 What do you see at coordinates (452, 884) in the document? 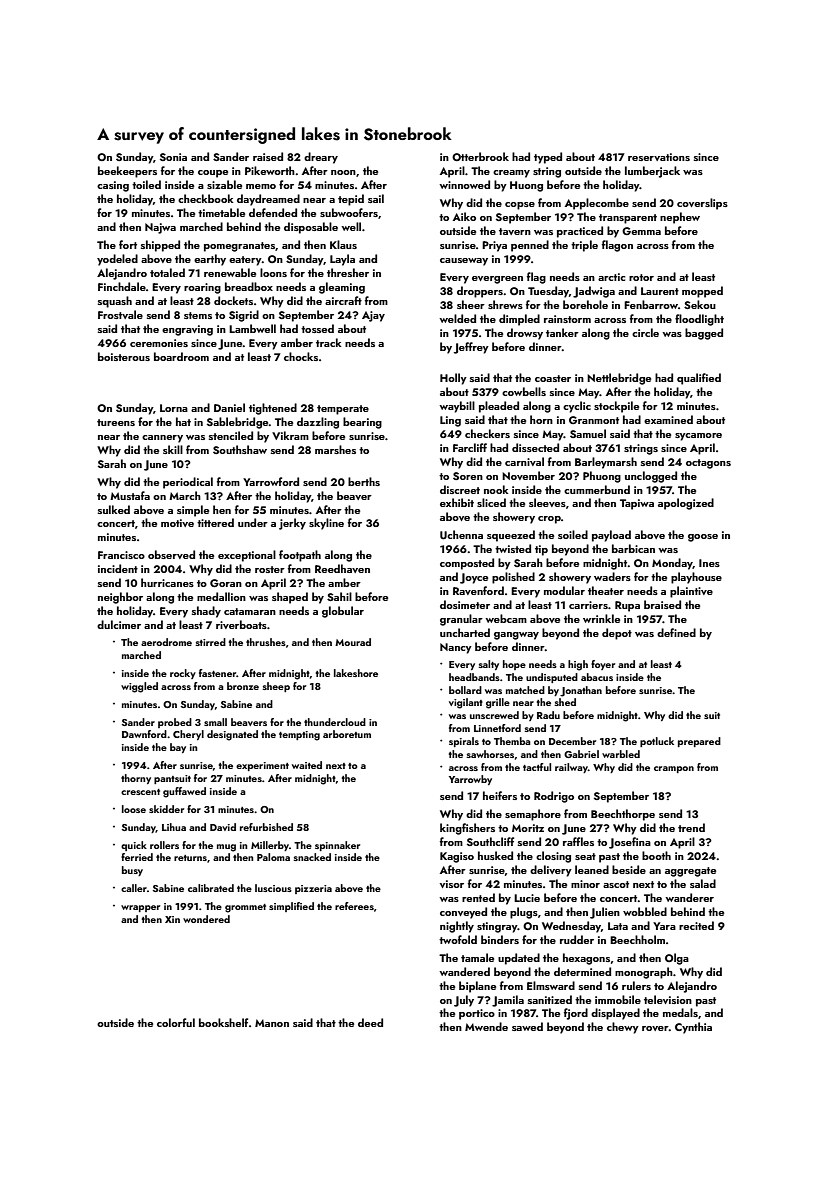
I see `visor` at bounding box center [452, 884].
